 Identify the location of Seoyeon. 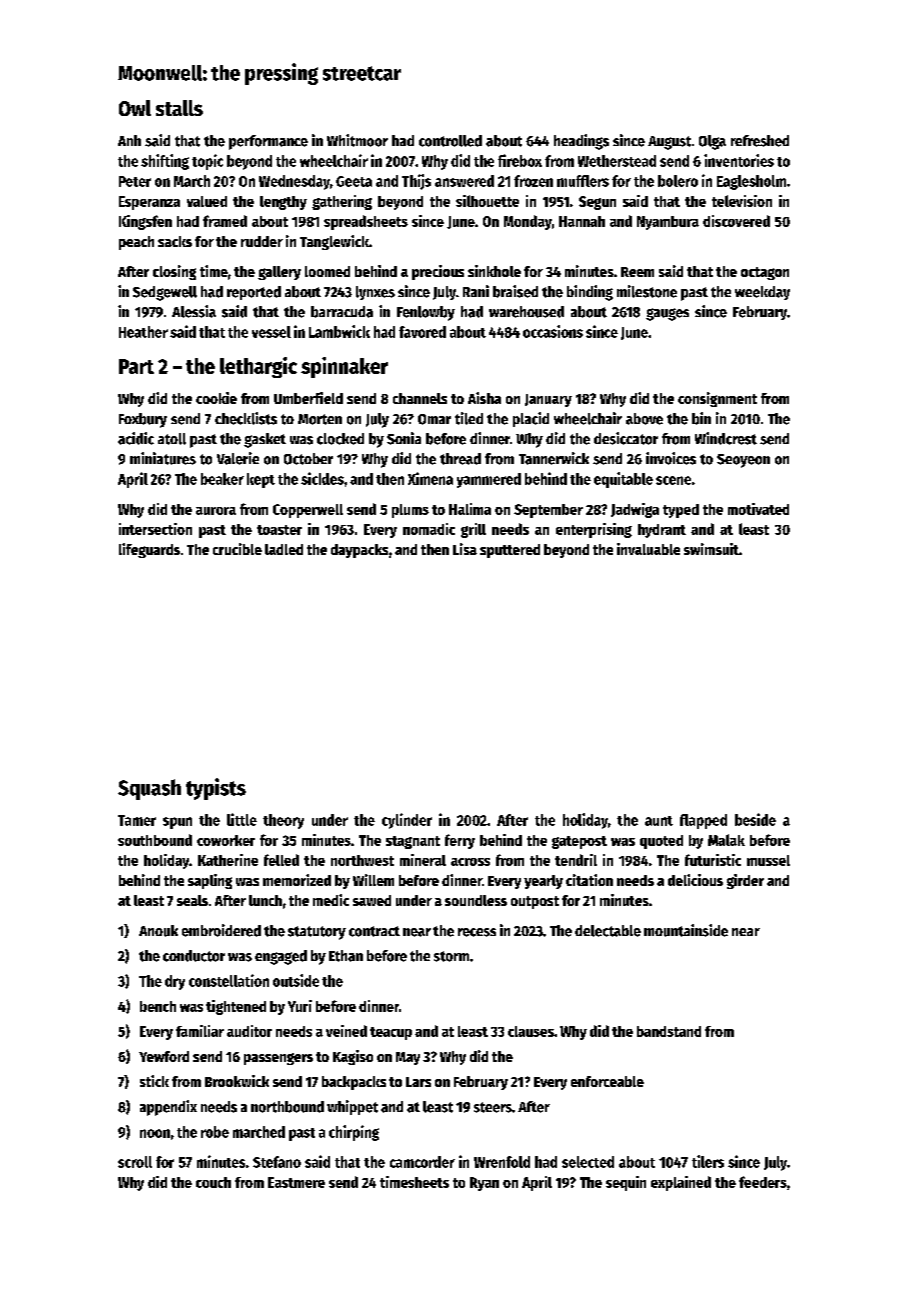
(743, 461).
